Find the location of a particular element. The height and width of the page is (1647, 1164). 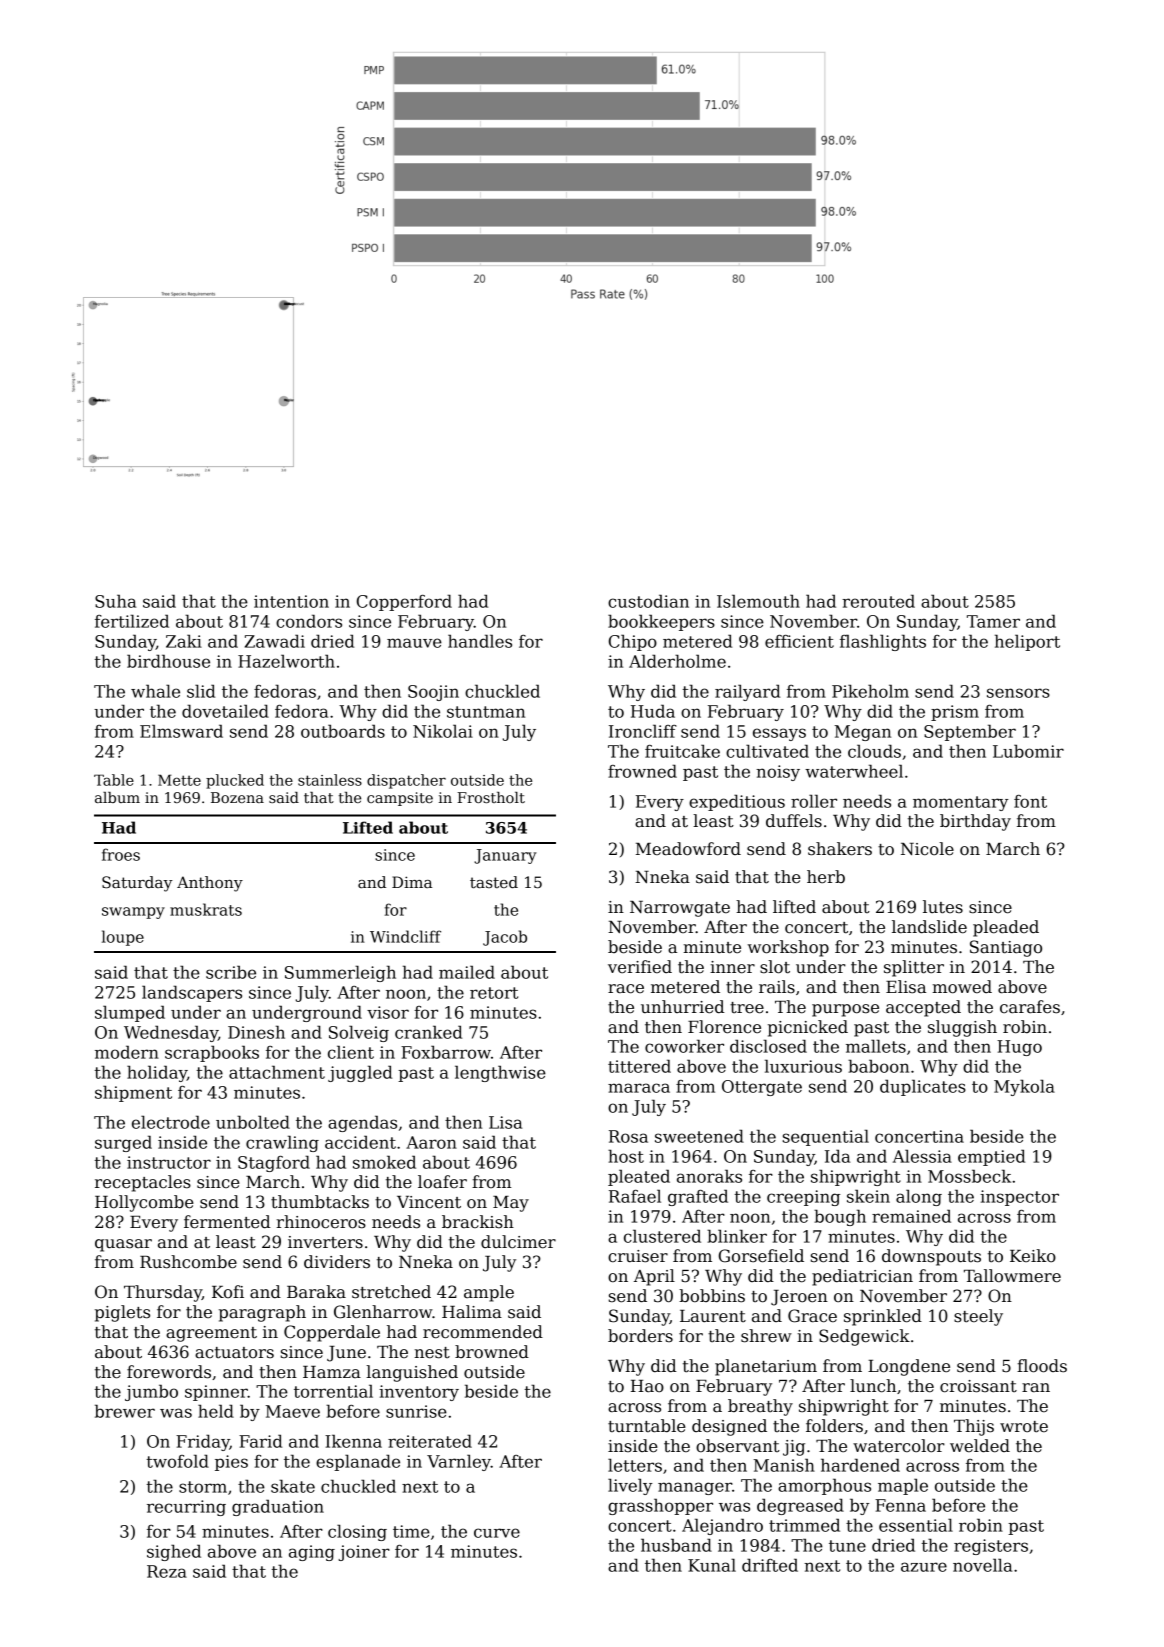

piglets is located at coordinates (122, 1313).
